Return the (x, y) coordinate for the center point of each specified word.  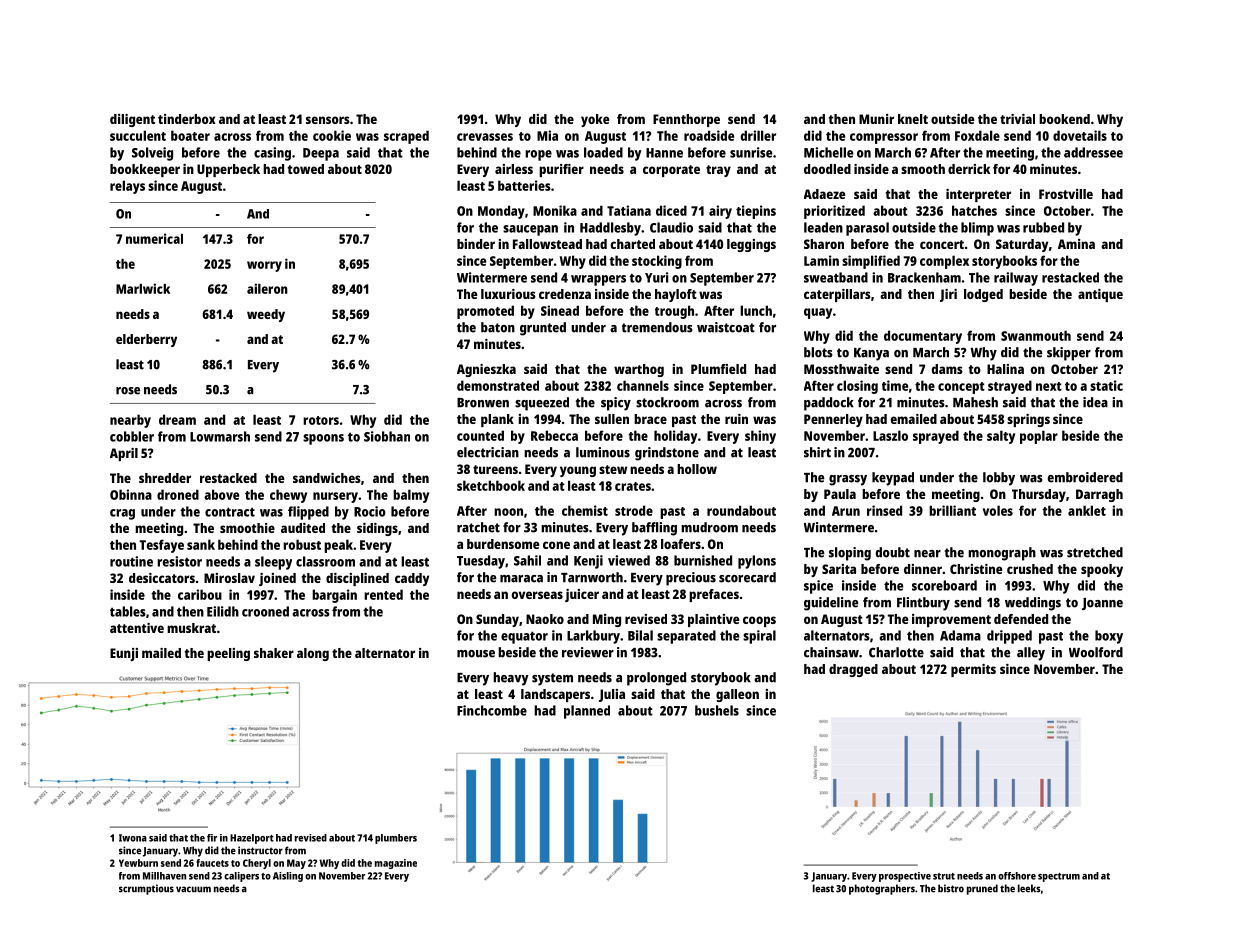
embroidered (1085, 477)
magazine (396, 864)
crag (122, 514)
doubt (892, 552)
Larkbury (593, 637)
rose (128, 391)
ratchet (478, 527)
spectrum (1059, 877)
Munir (876, 119)
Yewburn (138, 863)
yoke (595, 120)
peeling (228, 654)
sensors (328, 120)
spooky (1102, 570)
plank (497, 420)
